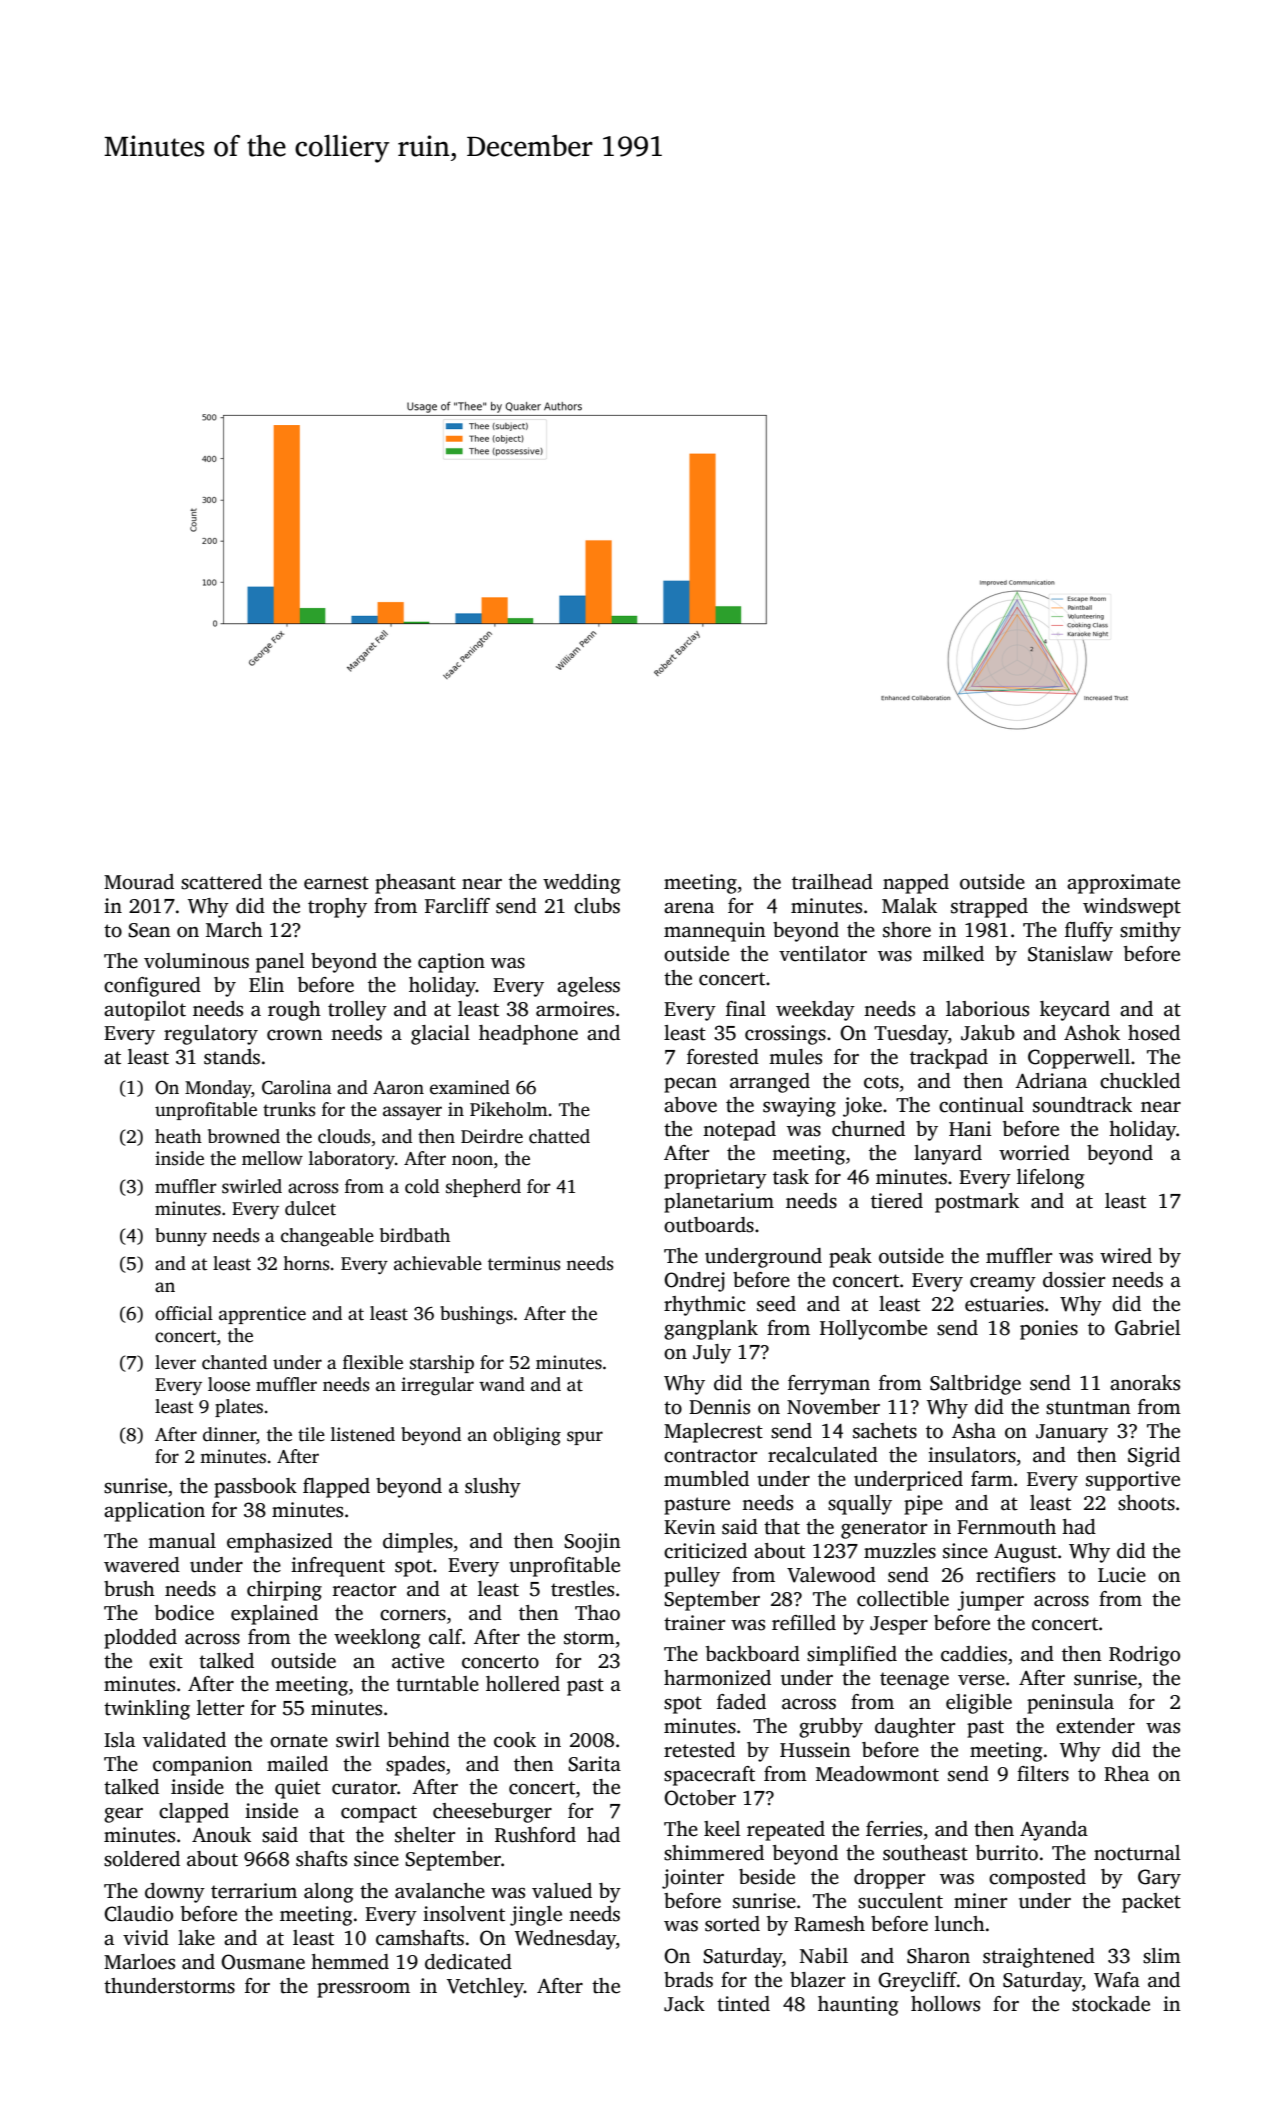 The height and width of the screenshot is (2117, 1285). I want to click on Sigrid, so click(1154, 1457).
